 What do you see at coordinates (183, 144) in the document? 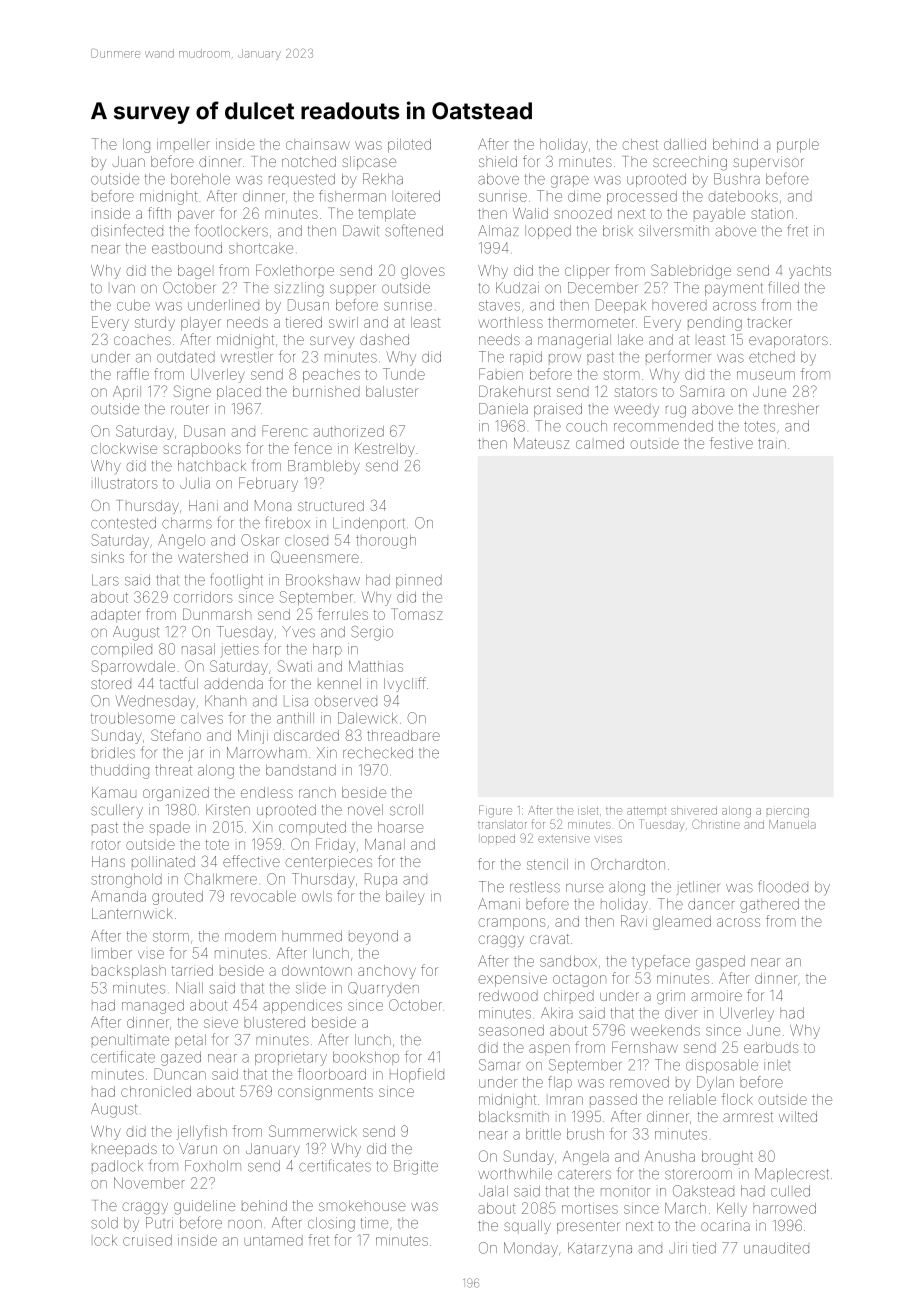
I see `impeller` at bounding box center [183, 144].
